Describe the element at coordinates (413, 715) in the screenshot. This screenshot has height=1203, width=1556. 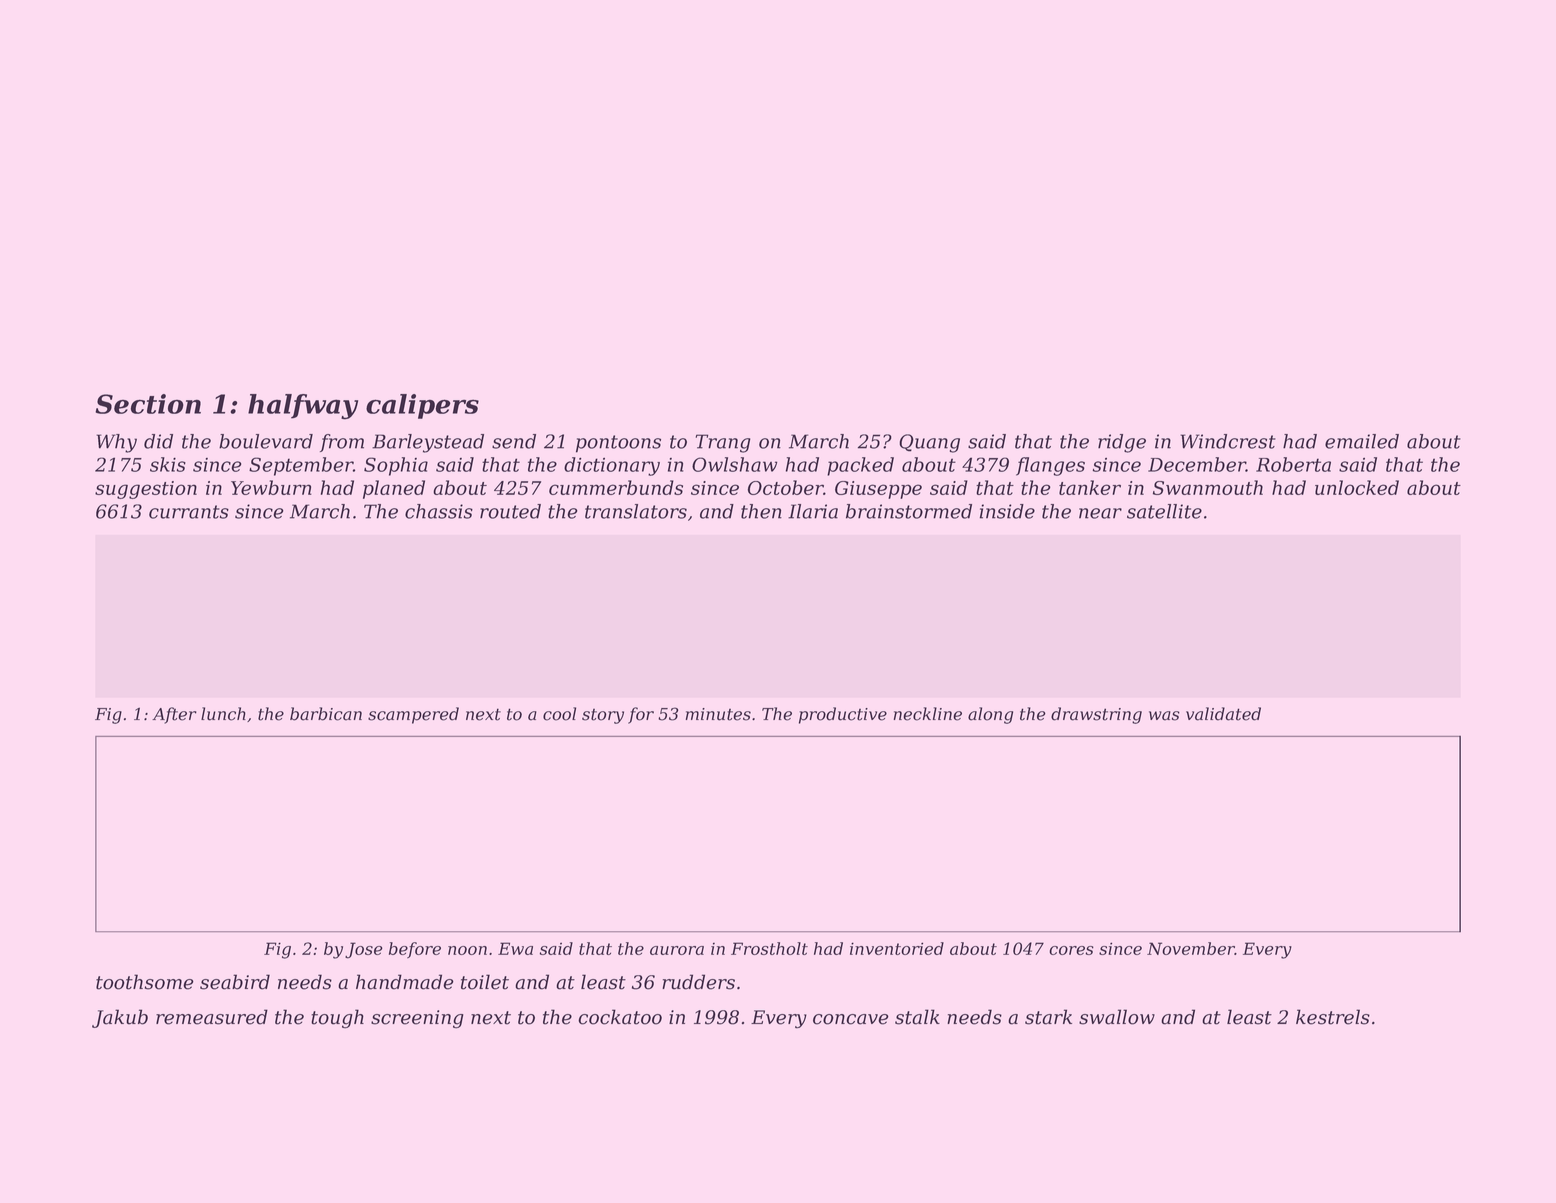
I see `scampered` at that location.
